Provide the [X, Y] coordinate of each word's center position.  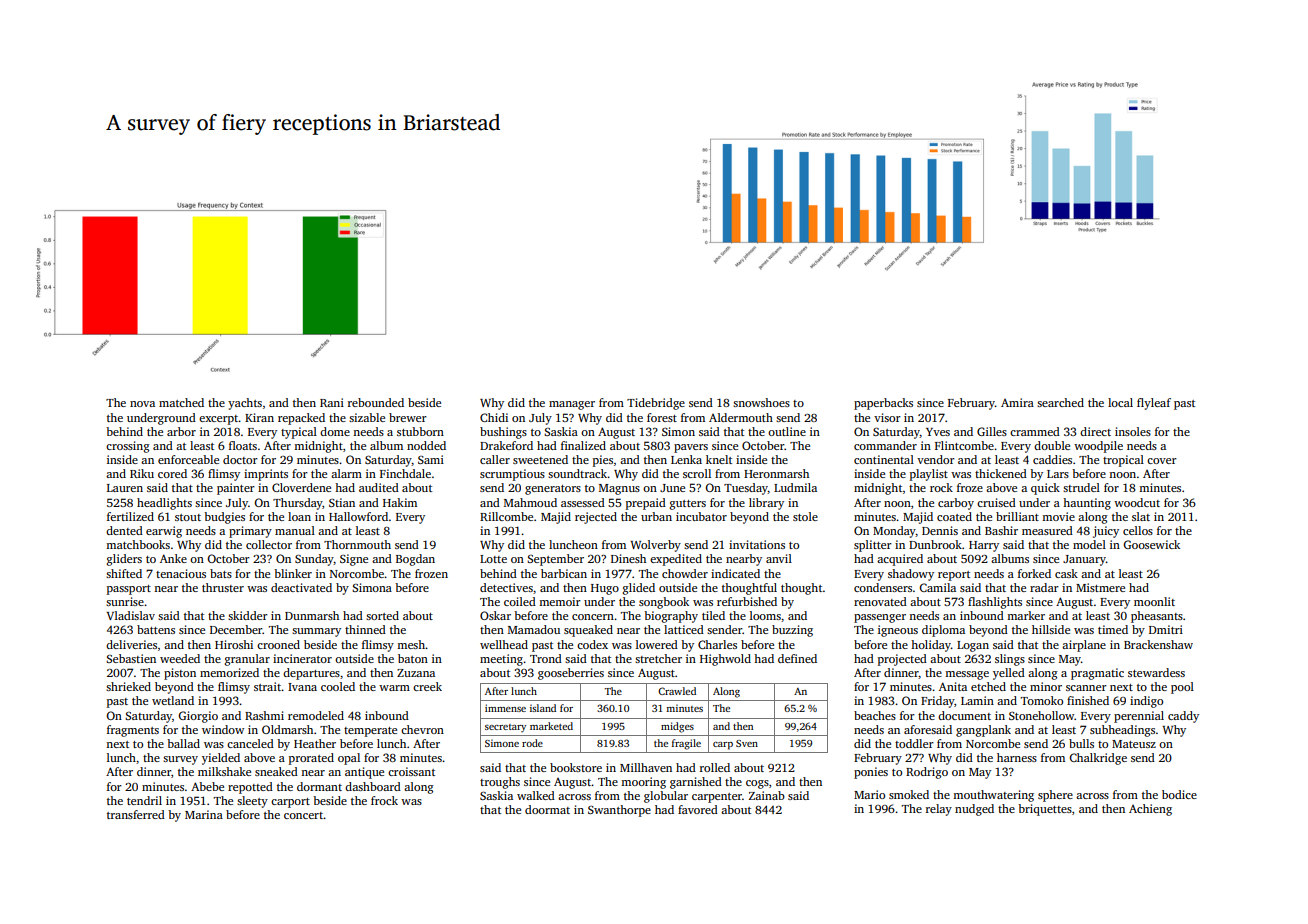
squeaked [588, 631]
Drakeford [506, 445]
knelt [719, 459]
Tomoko [1042, 700]
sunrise [125, 601]
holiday [931, 646]
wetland [173, 700]
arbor [181, 431]
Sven [747, 743]
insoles [1133, 431]
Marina [204, 814]
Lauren [125, 488]
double [1052, 445]
